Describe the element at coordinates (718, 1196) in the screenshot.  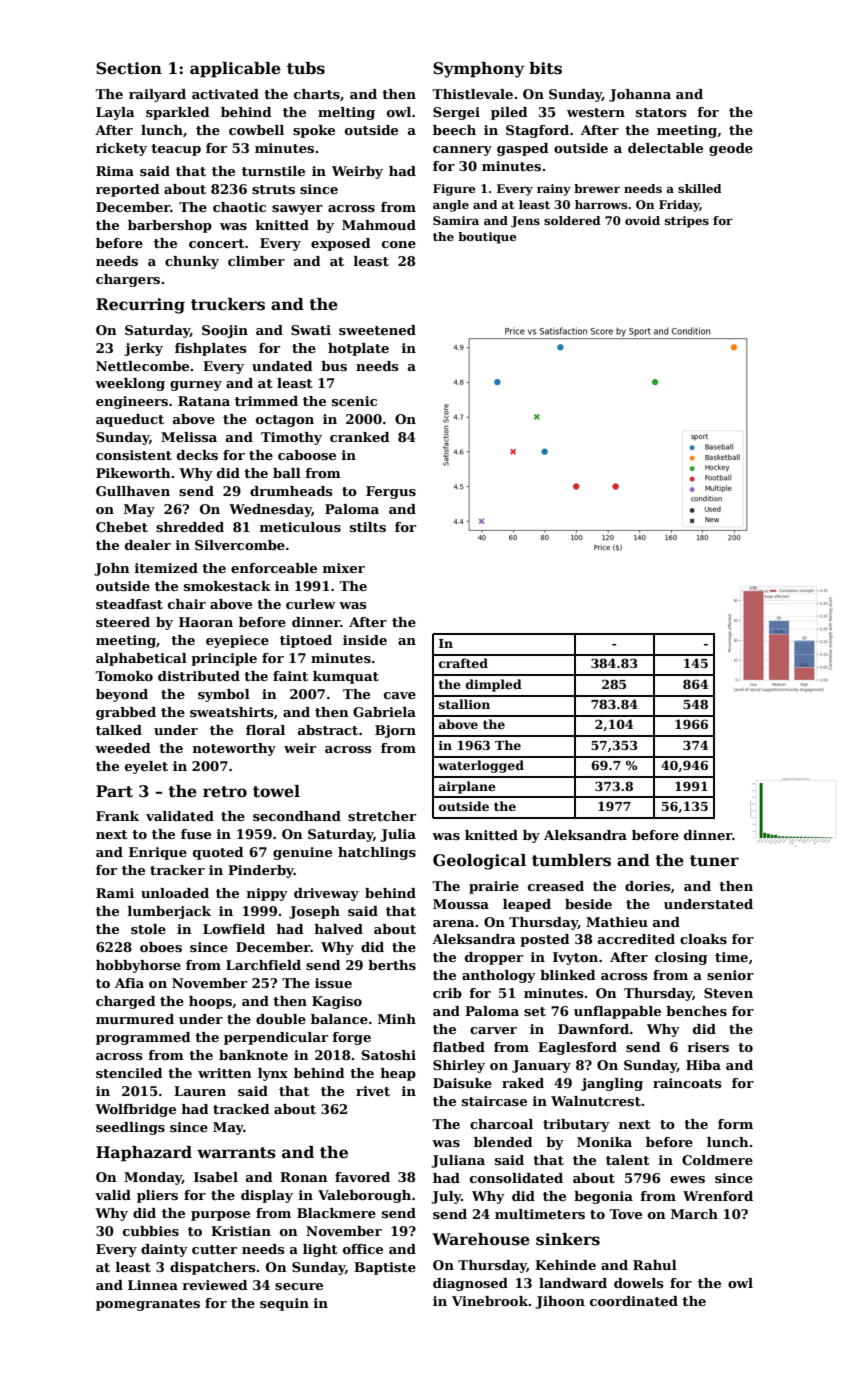
I see `Wrenford` at that location.
